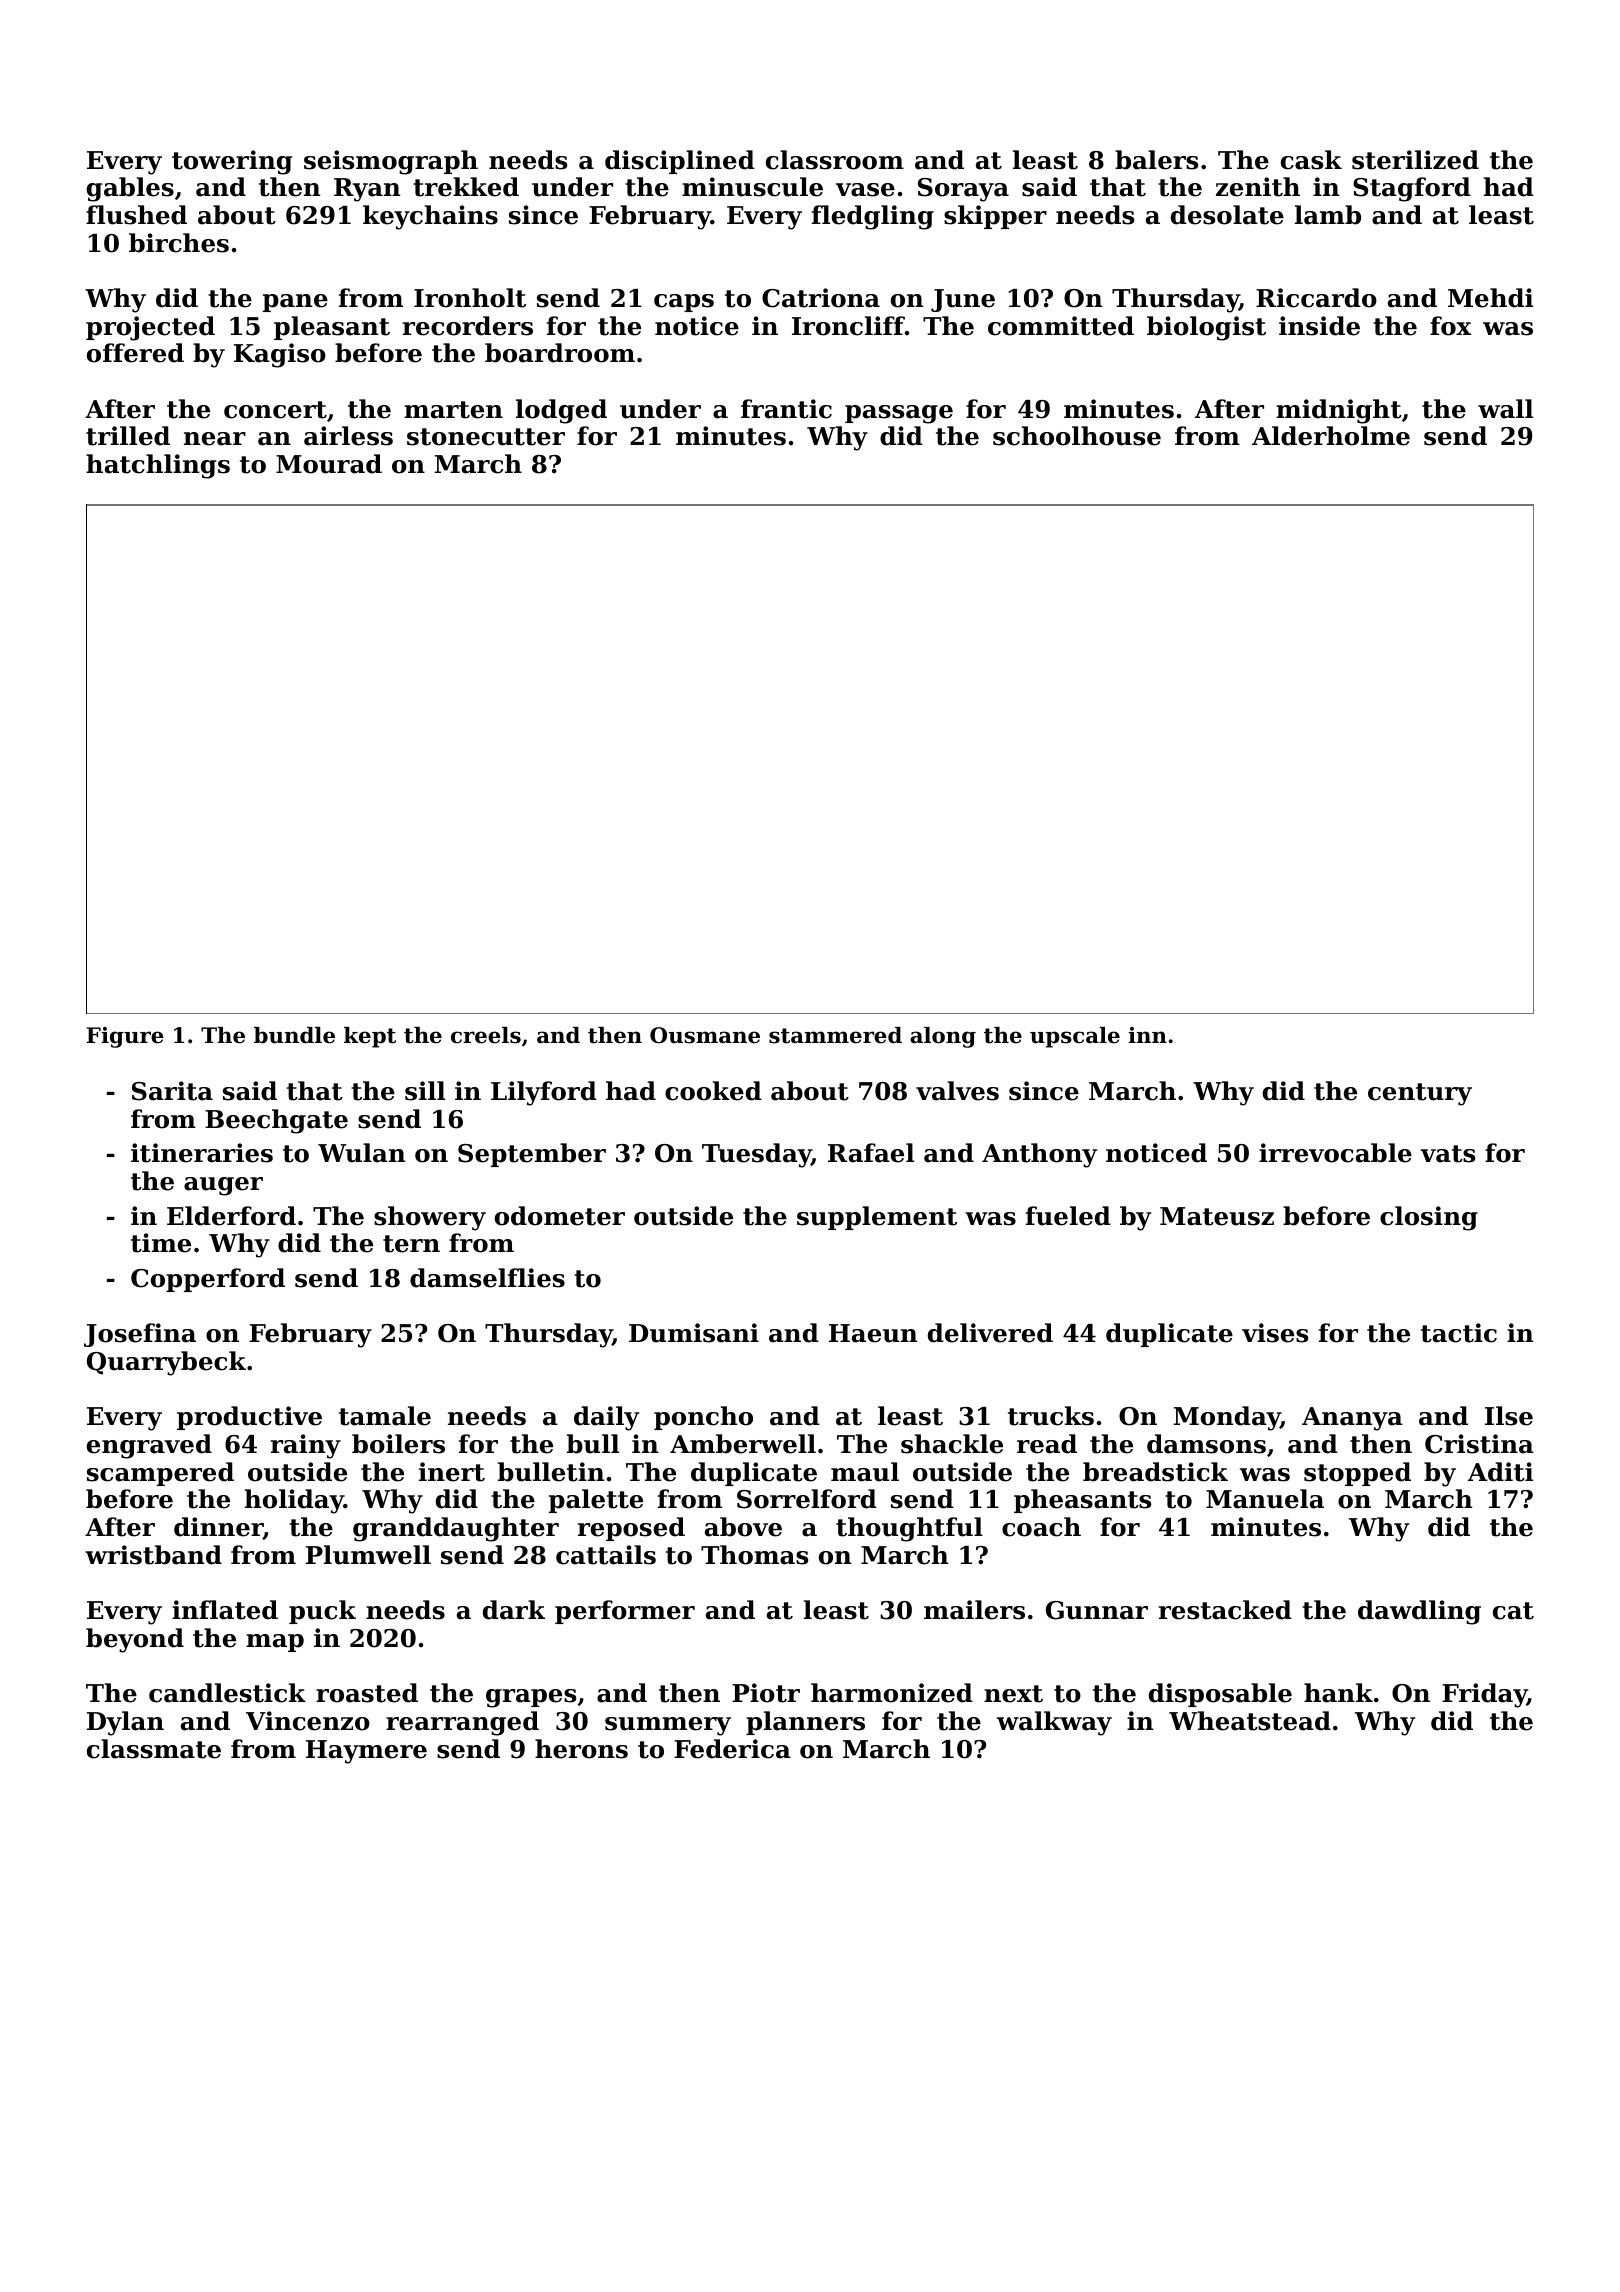 The image size is (1620, 2292). I want to click on inflated, so click(225, 1610).
